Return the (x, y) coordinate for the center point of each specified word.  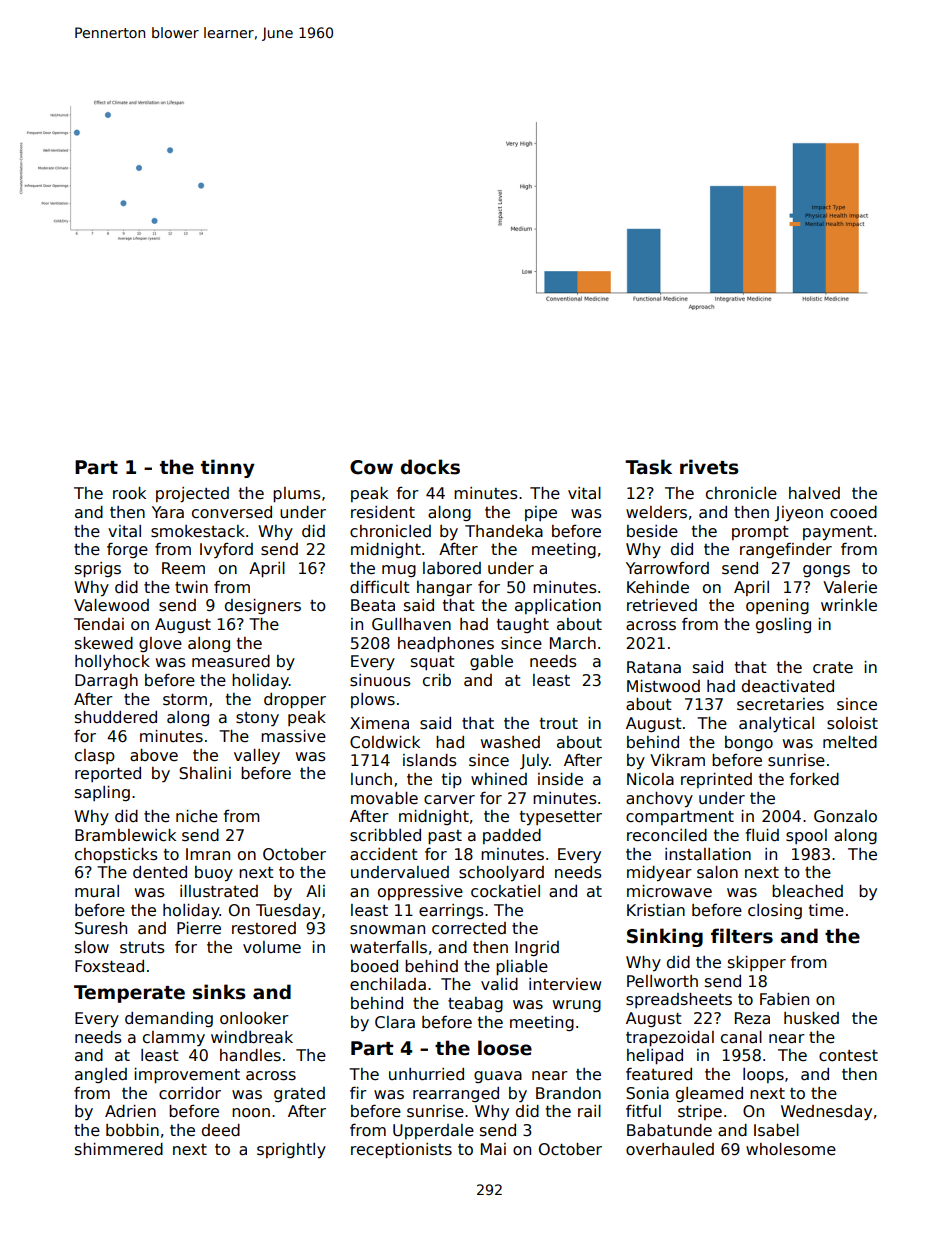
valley (257, 756)
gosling (783, 625)
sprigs (98, 569)
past (445, 837)
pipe (541, 513)
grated (299, 1094)
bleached (807, 891)
